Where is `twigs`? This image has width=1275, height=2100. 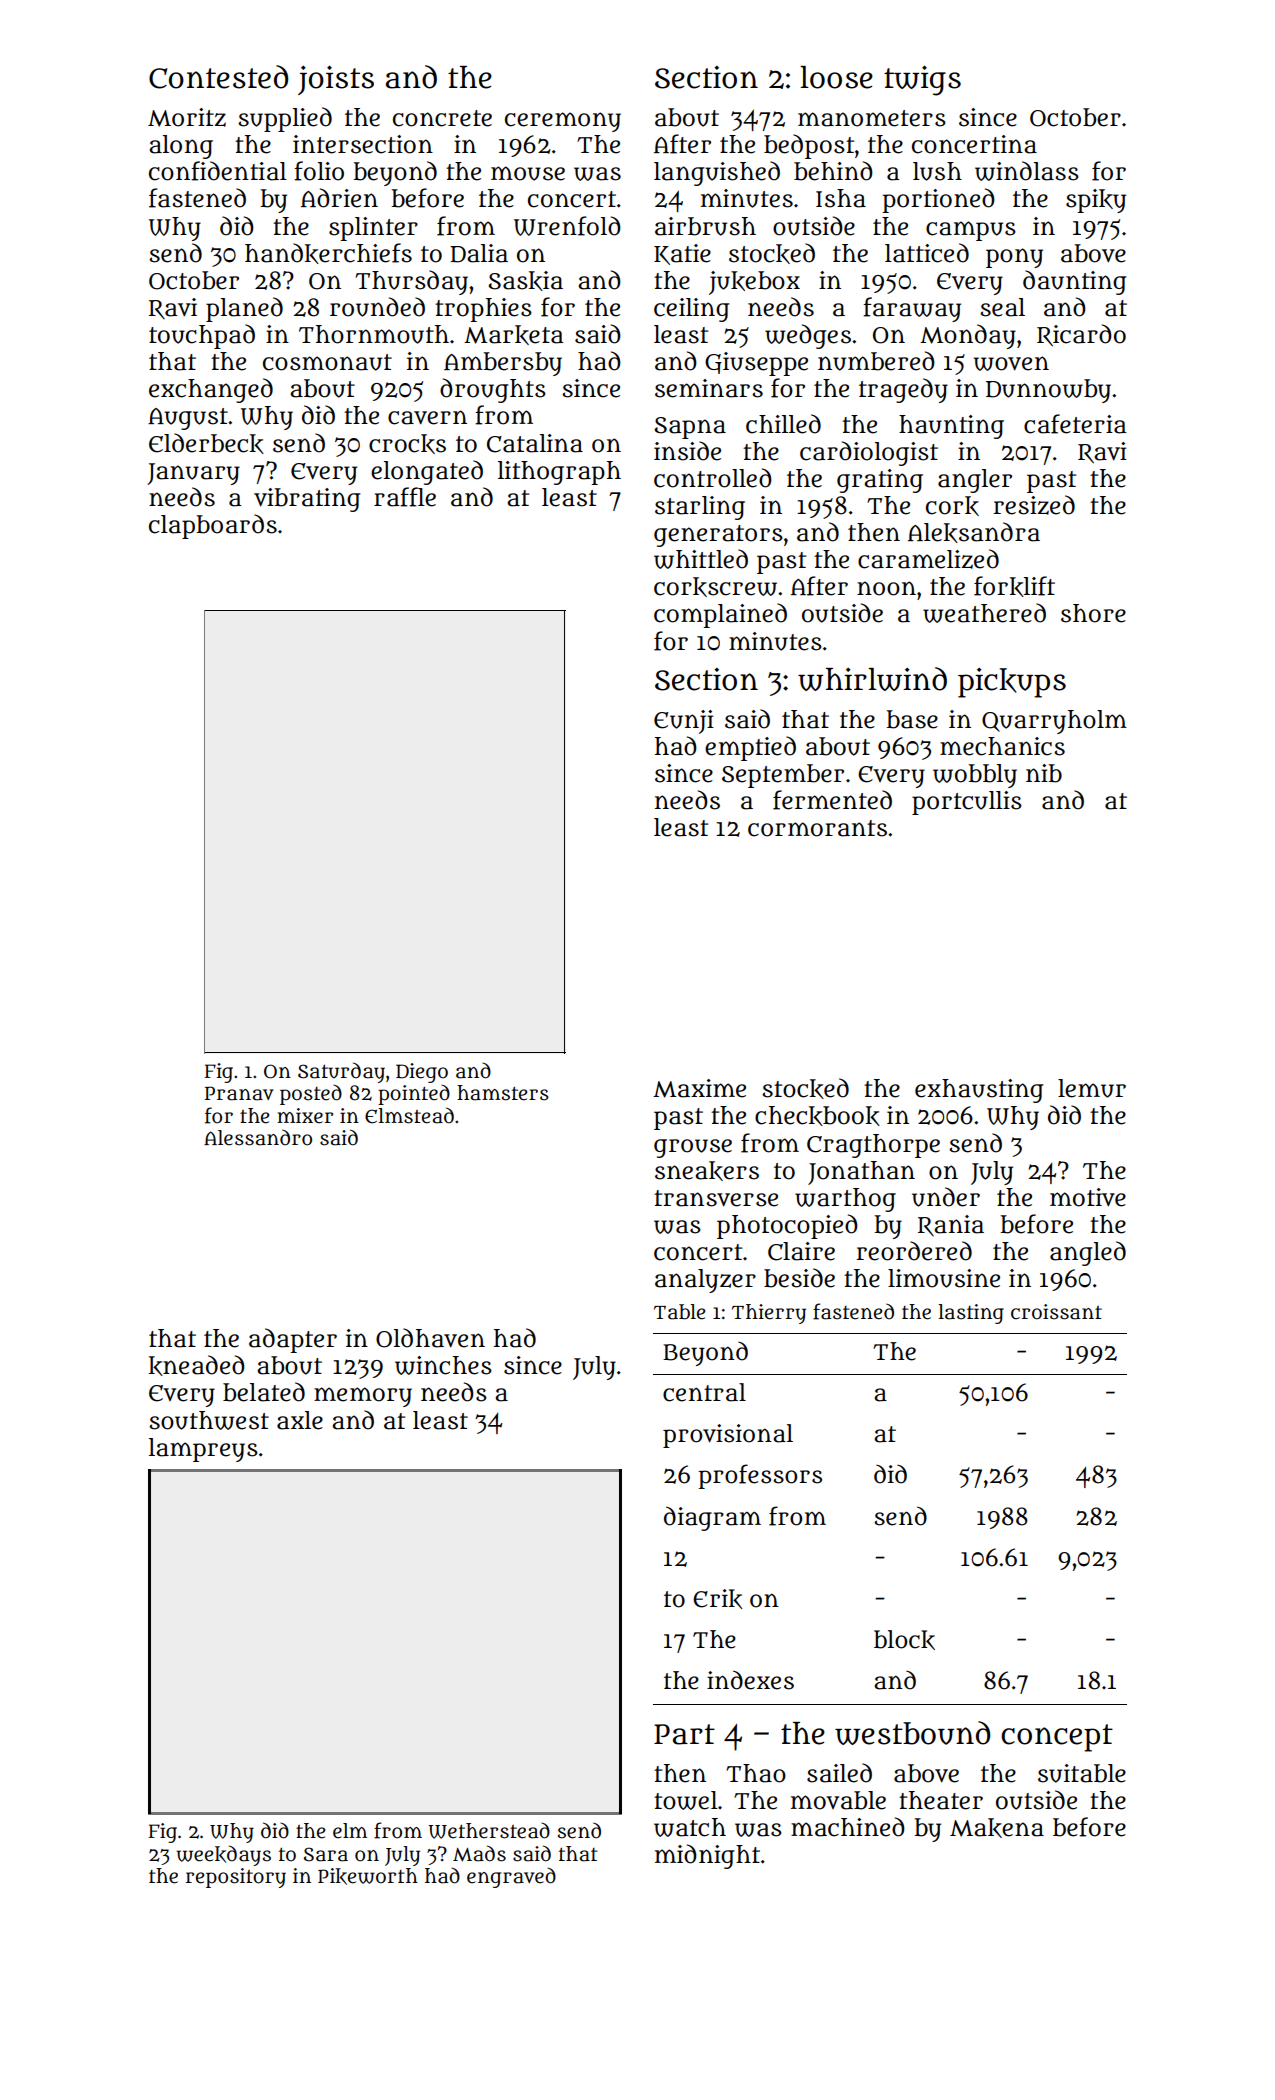 twigs is located at coordinates (922, 80).
